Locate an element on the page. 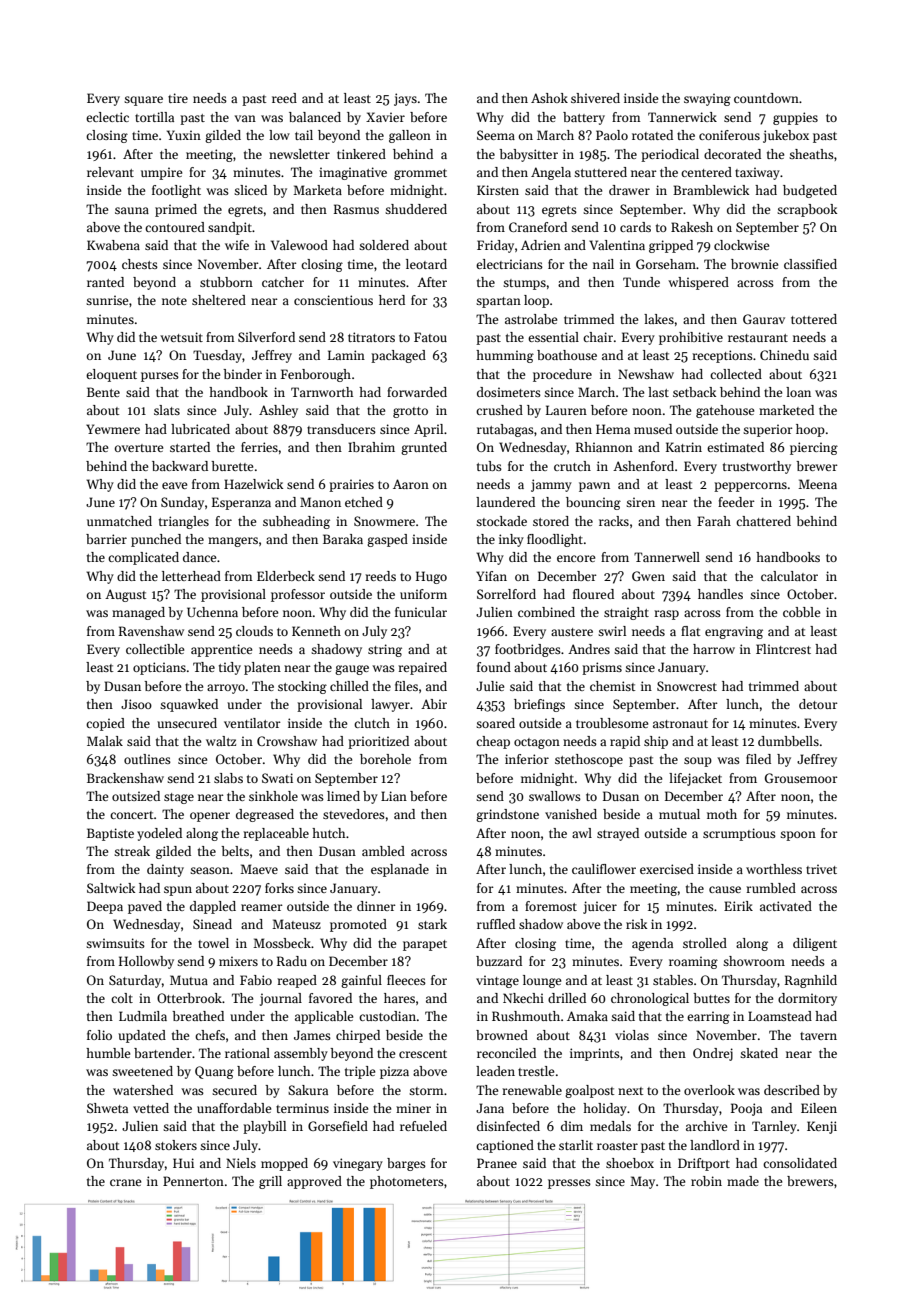  started is located at coordinates (190, 447).
